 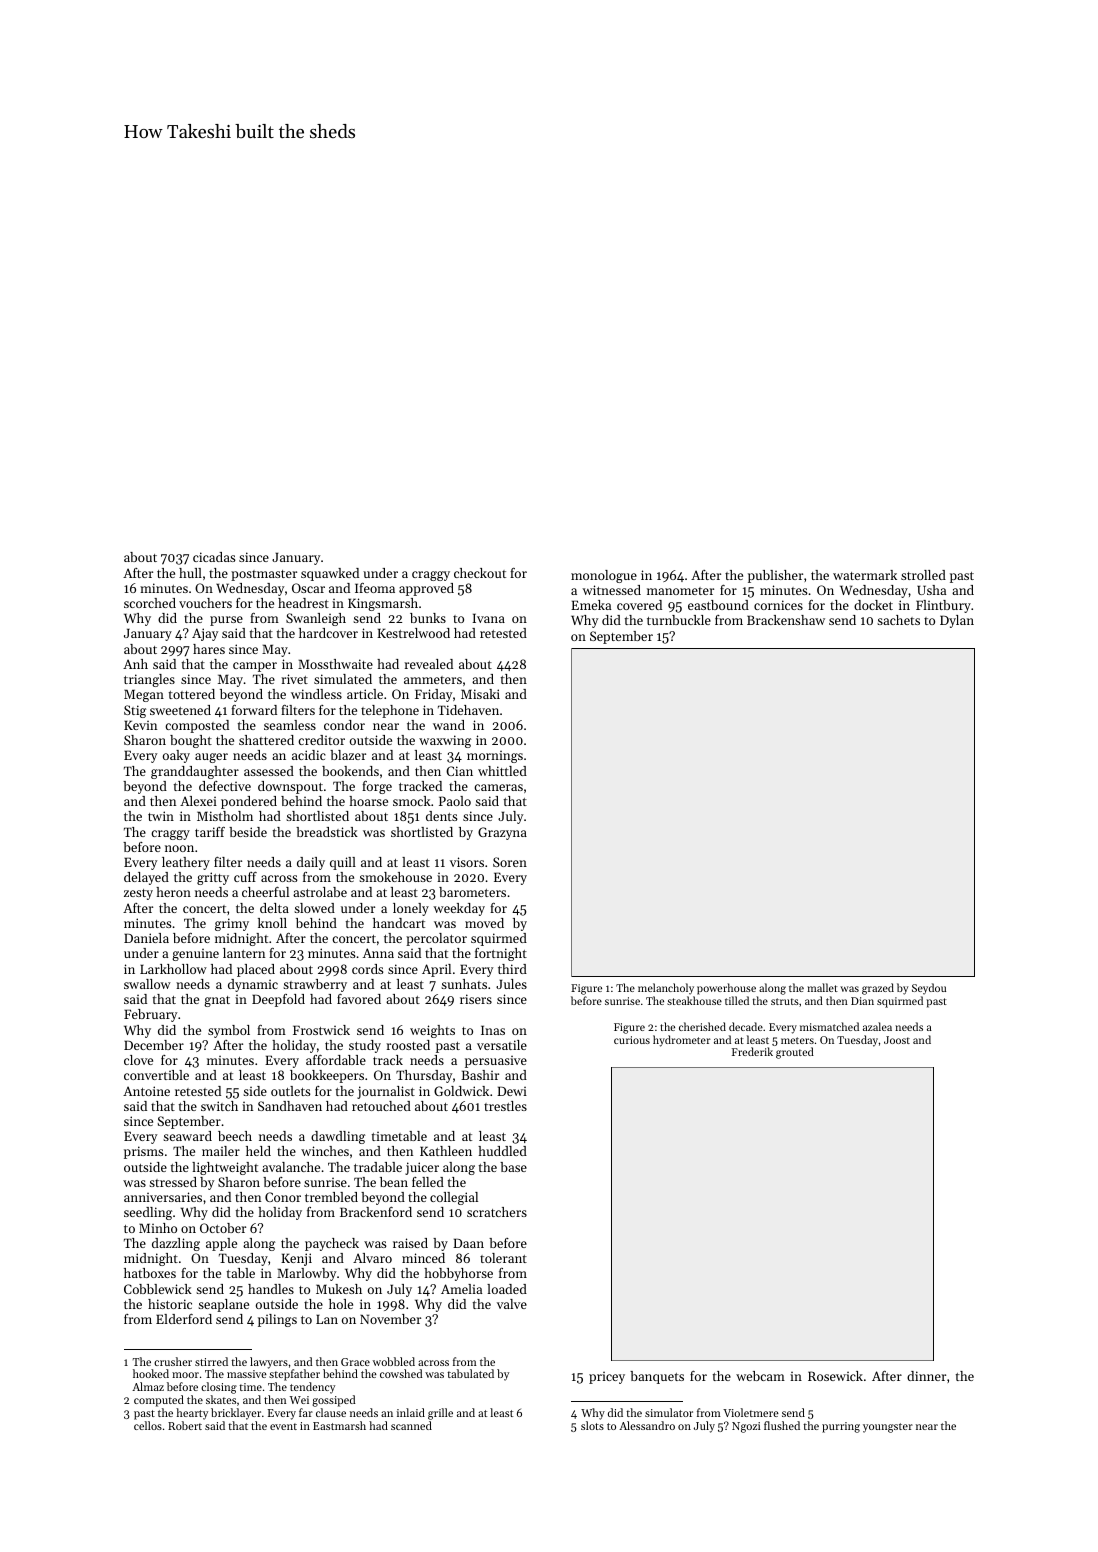 I want to click on cameras, so click(x=498, y=787).
